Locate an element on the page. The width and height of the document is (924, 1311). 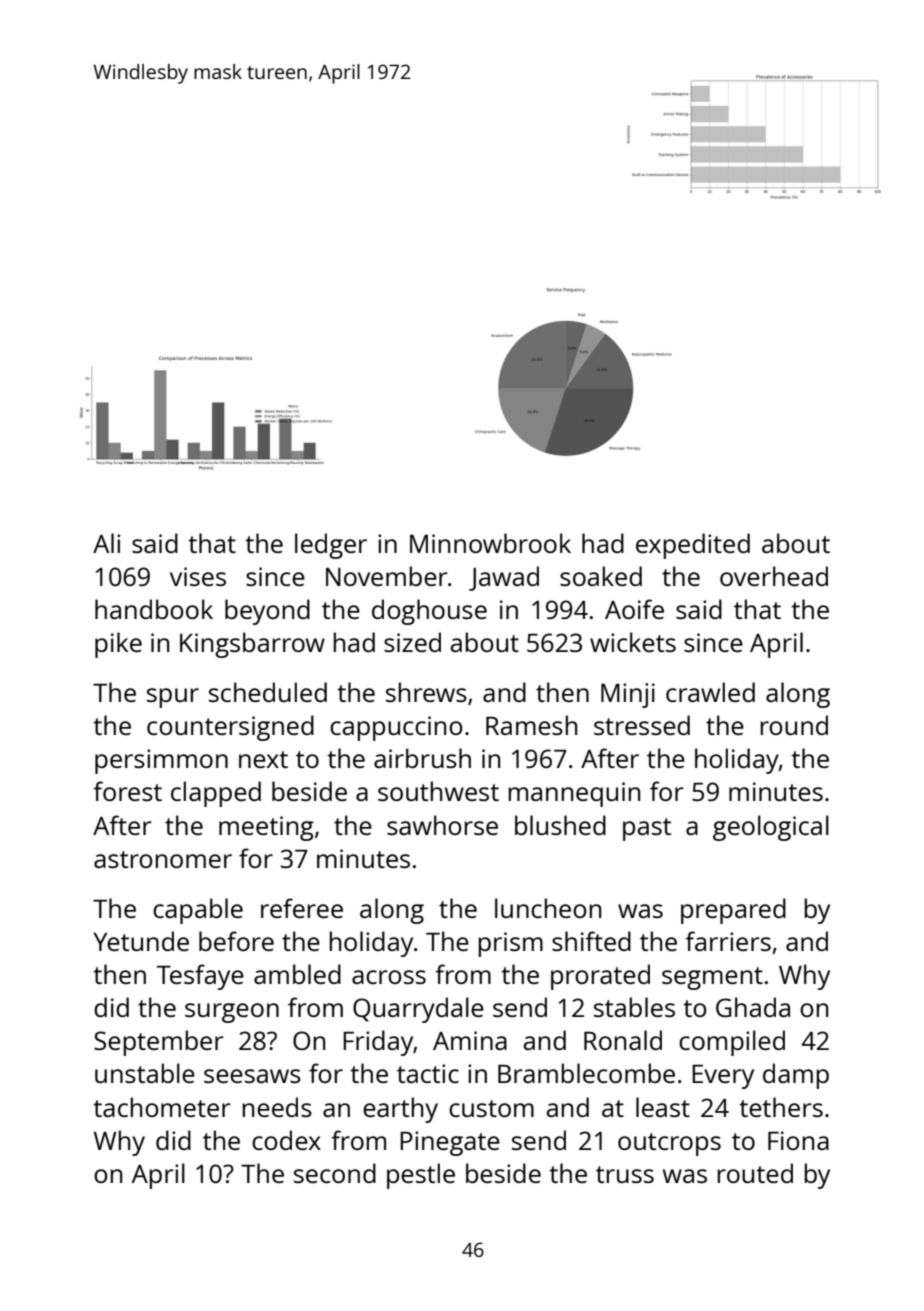
shrews is located at coordinates (426, 692).
